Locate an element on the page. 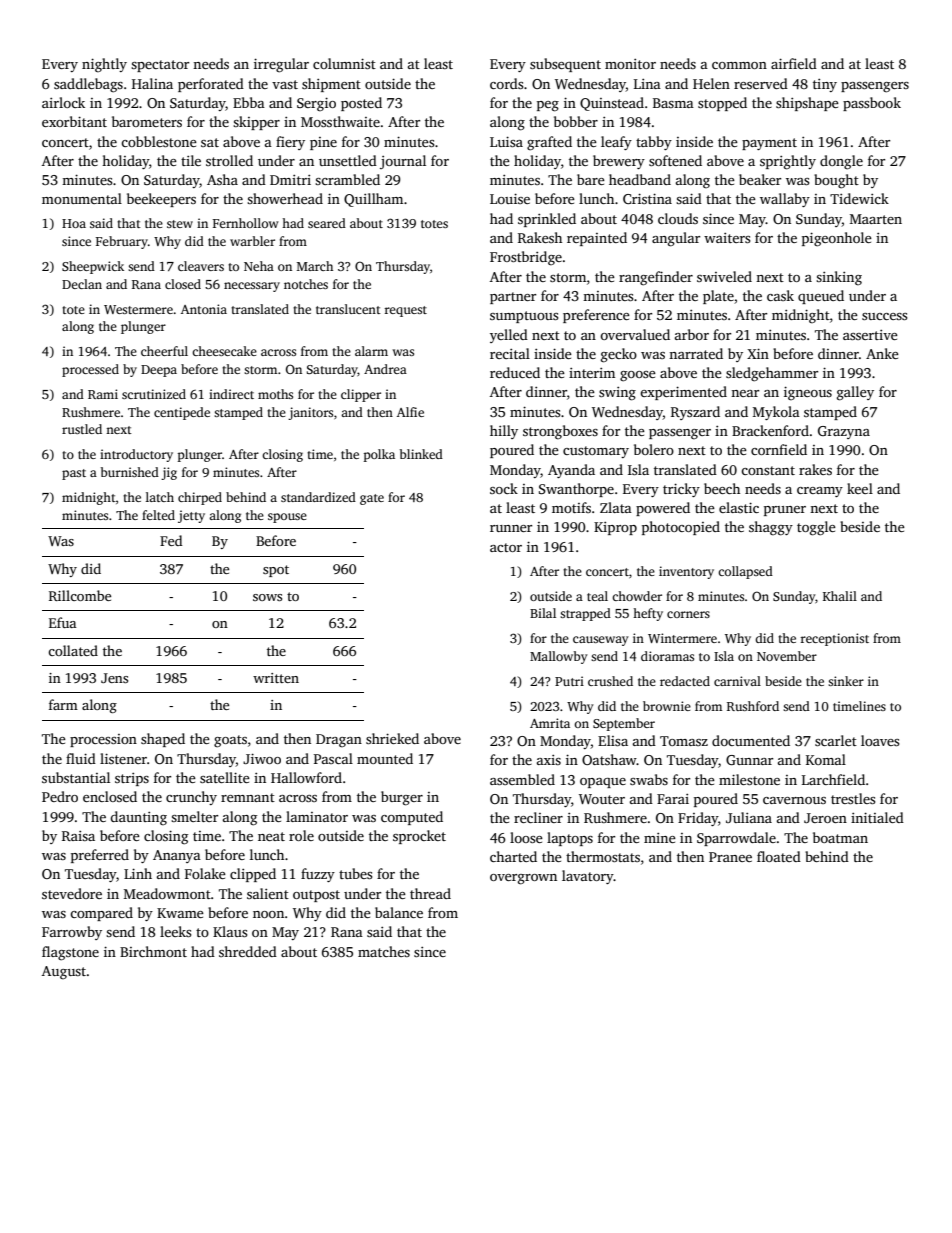 The width and height of the image is (952, 1233). irregular is located at coordinates (281, 65).
